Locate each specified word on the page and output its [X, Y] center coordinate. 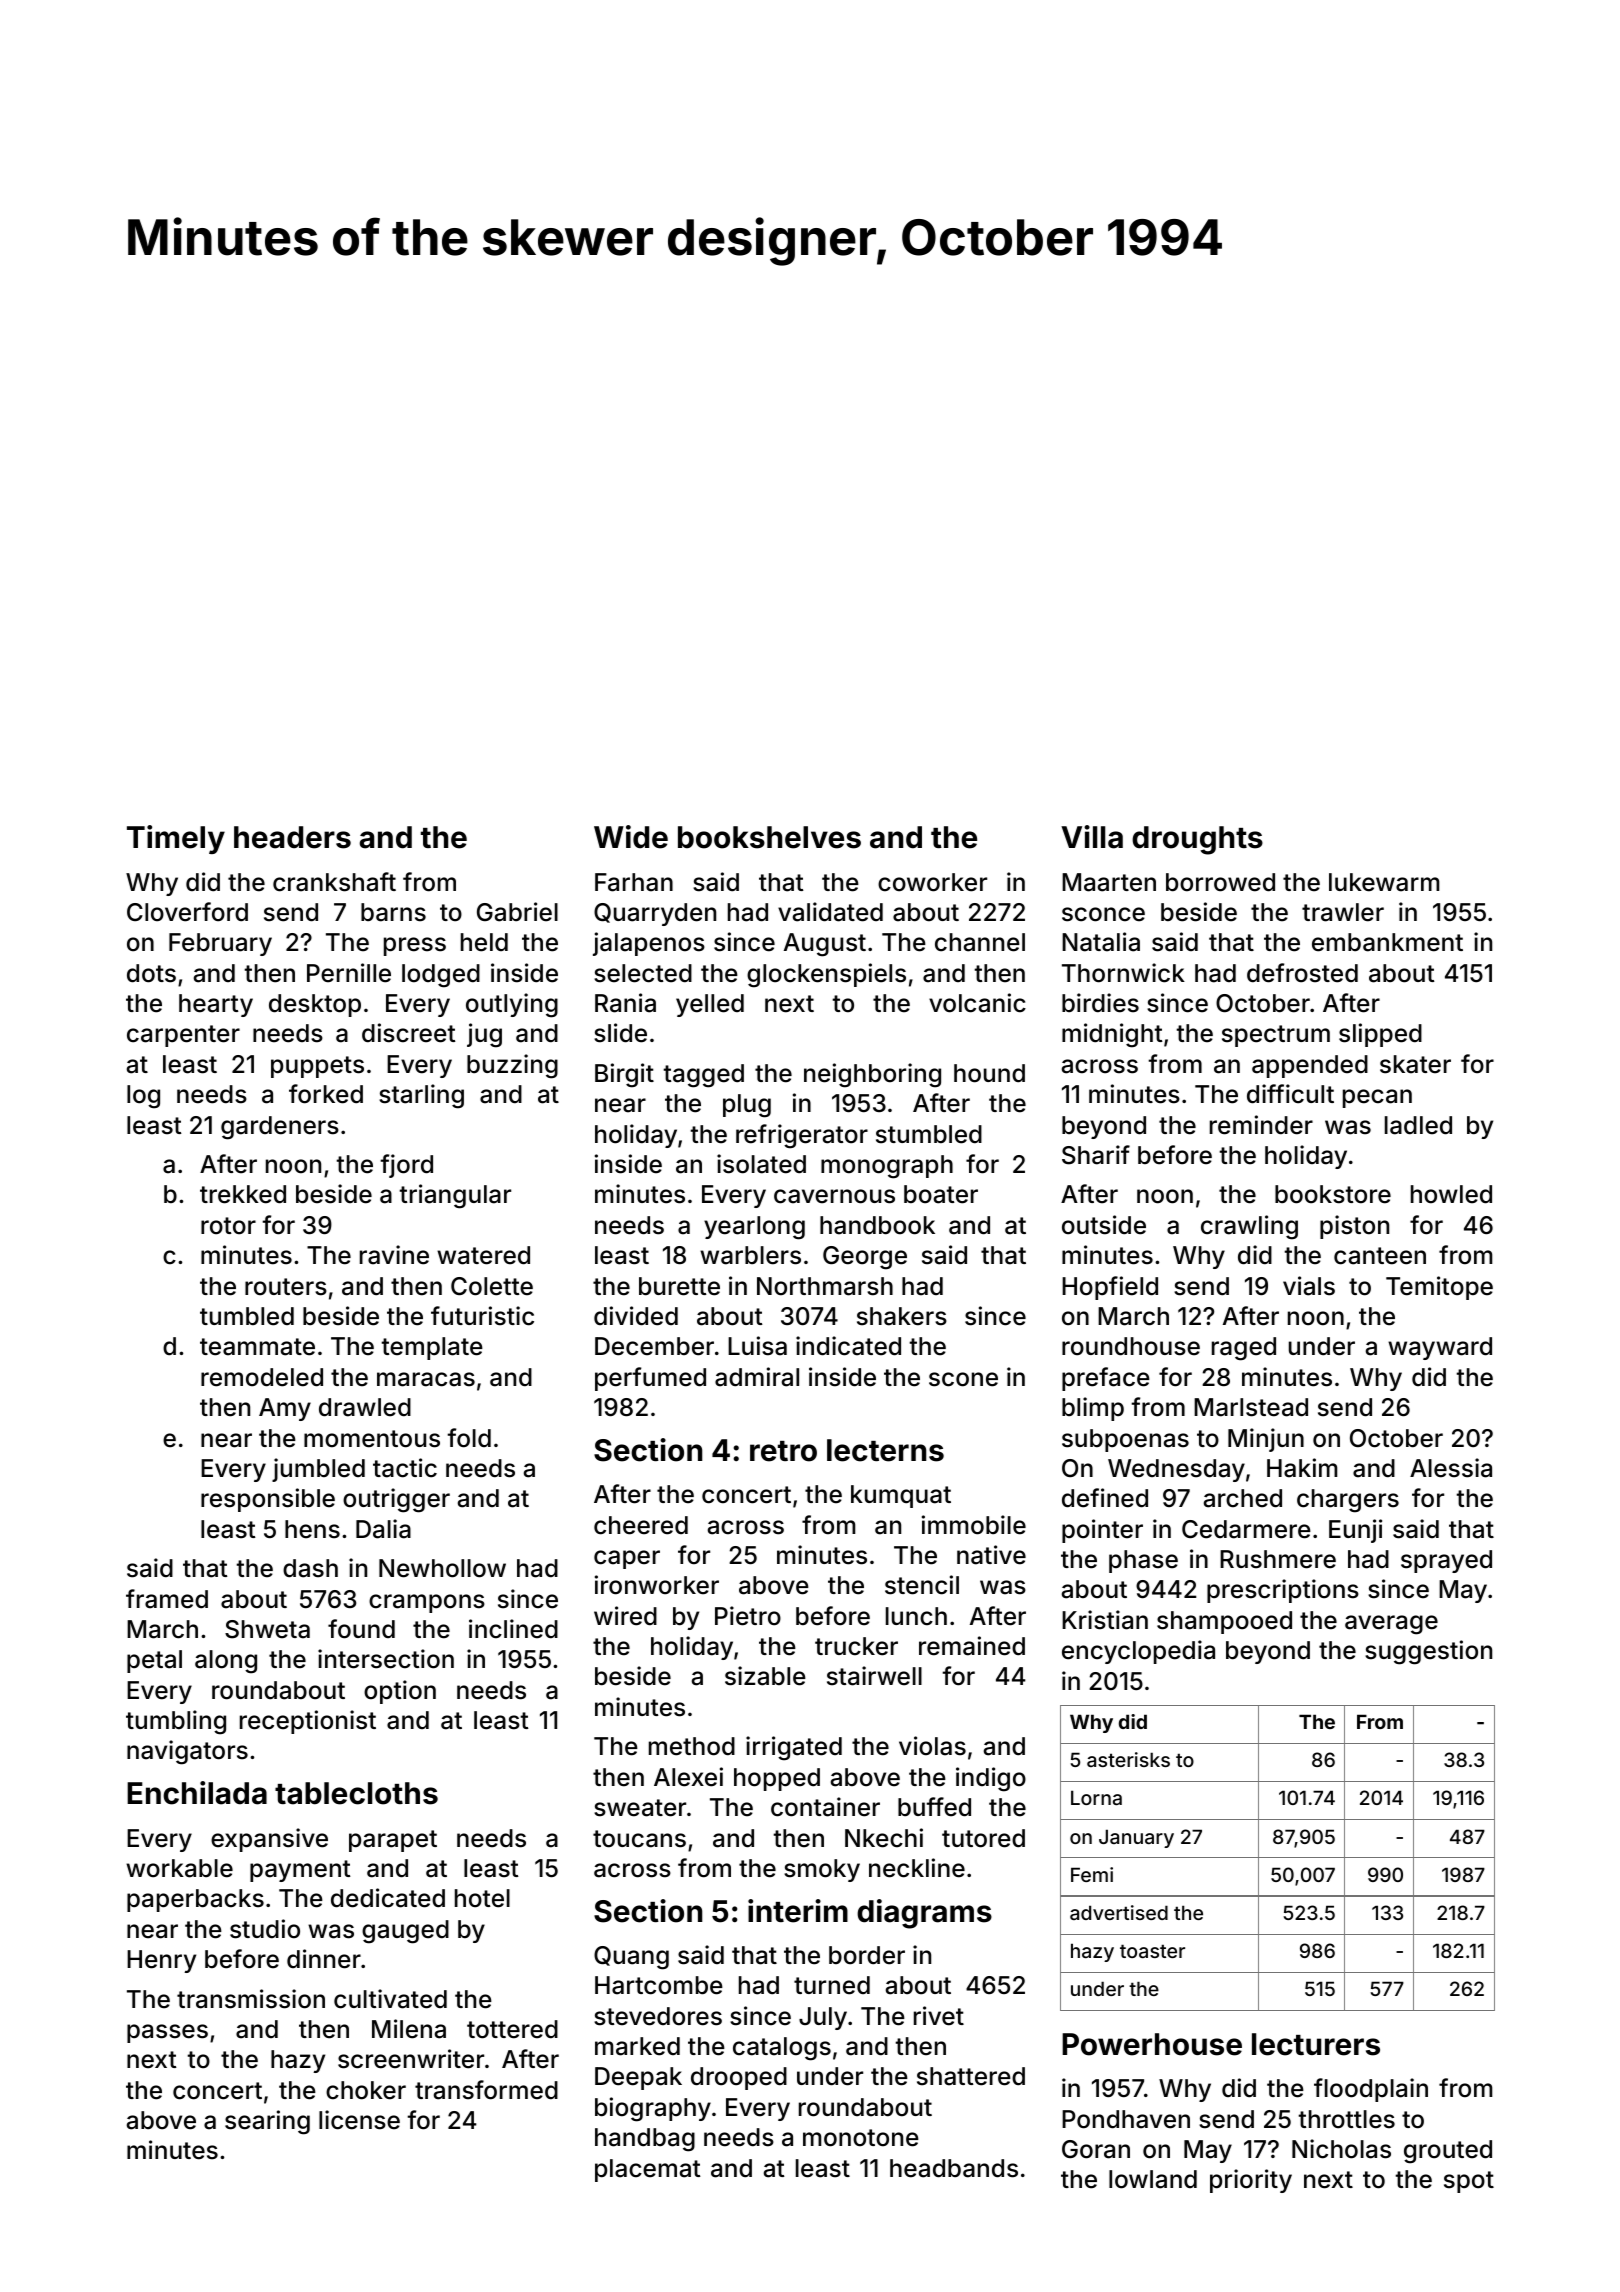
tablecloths [356, 1793]
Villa [1092, 837]
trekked [243, 1194]
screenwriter [411, 2059]
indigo [991, 1779]
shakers [902, 1316]
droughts [1197, 840]
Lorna [1096, 1797]
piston [1354, 1227]
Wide [631, 837]
